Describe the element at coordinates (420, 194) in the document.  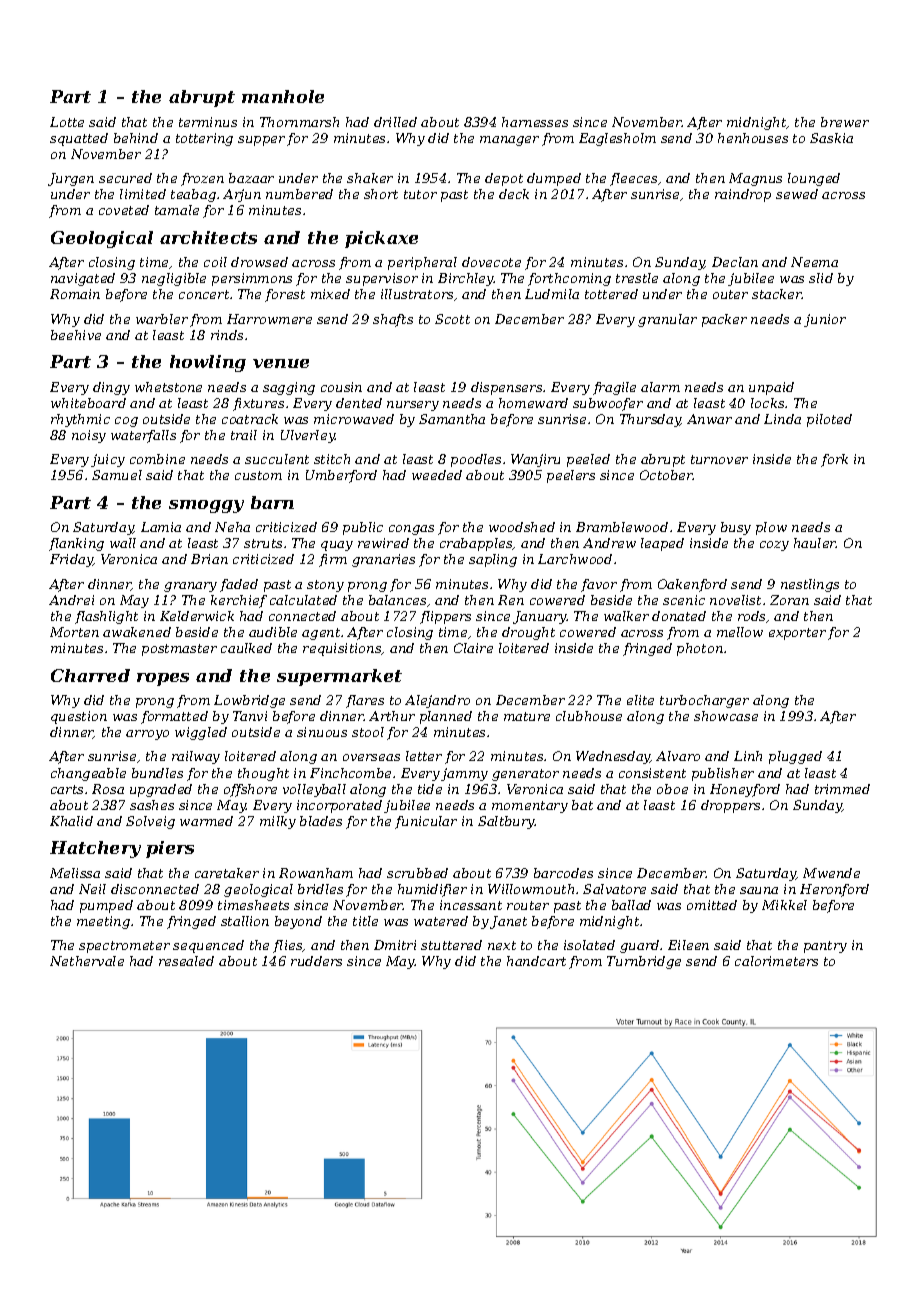
I see `tutor` at that location.
